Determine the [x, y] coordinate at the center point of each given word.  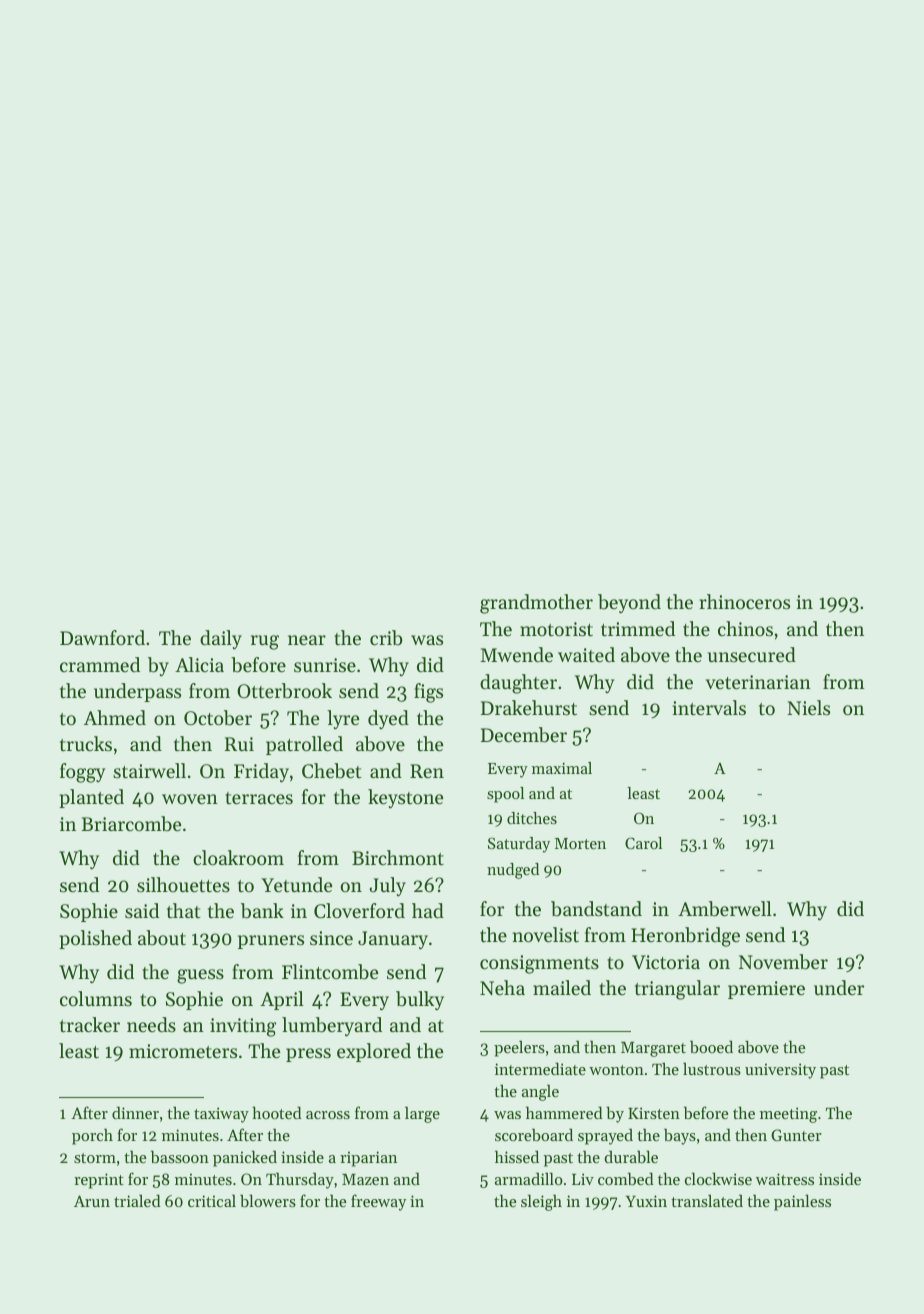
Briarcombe [131, 823]
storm [95, 1158]
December [524, 735]
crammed [100, 664]
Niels [808, 707]
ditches [532, 818]
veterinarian [758, 682]
